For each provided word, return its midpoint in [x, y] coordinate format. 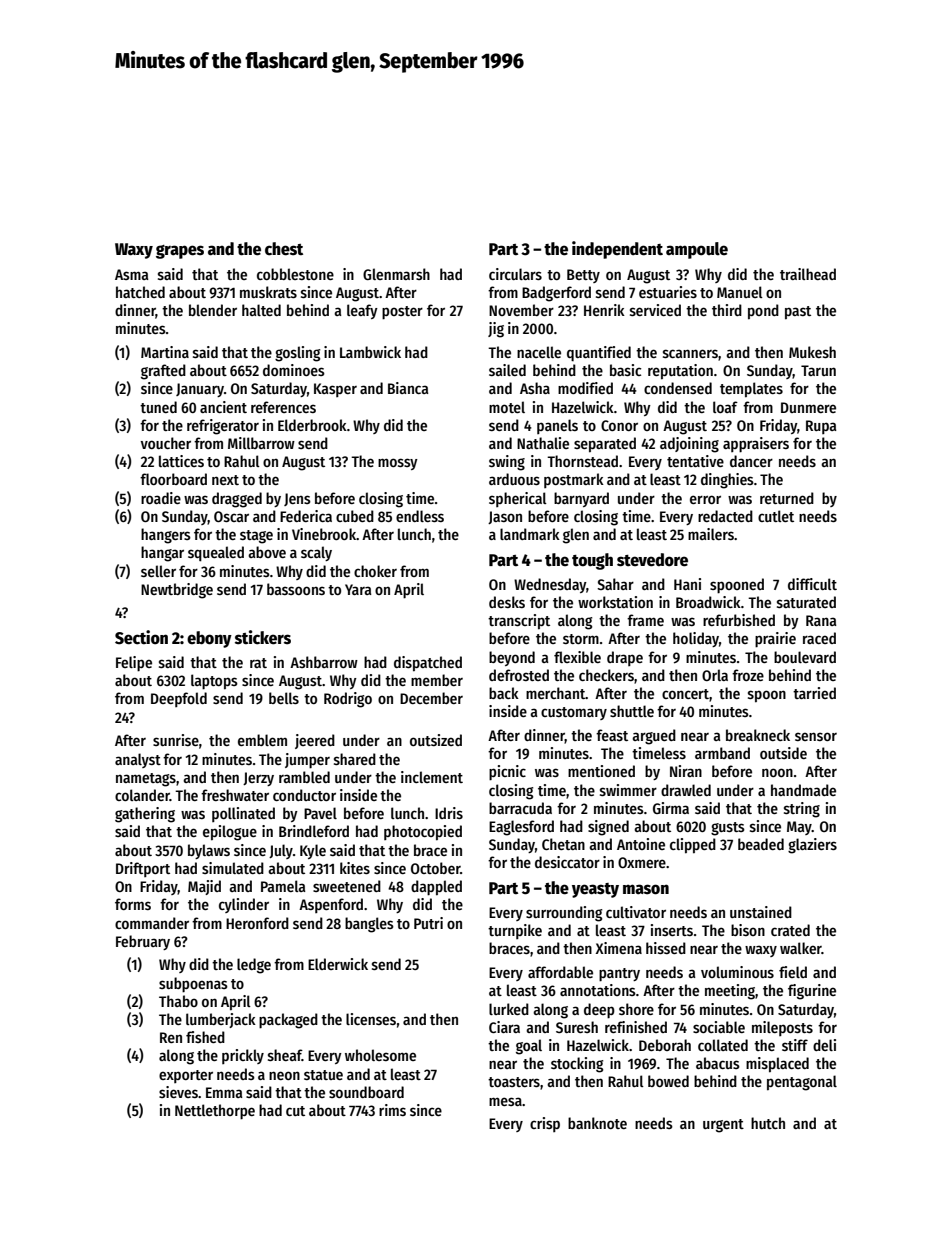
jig [496, 330]
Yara [358, 589]
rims [392, 1110]
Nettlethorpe [215, 1112]
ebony [209, 639]
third [727, 310]
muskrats [268, 292]
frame [645, 620]
